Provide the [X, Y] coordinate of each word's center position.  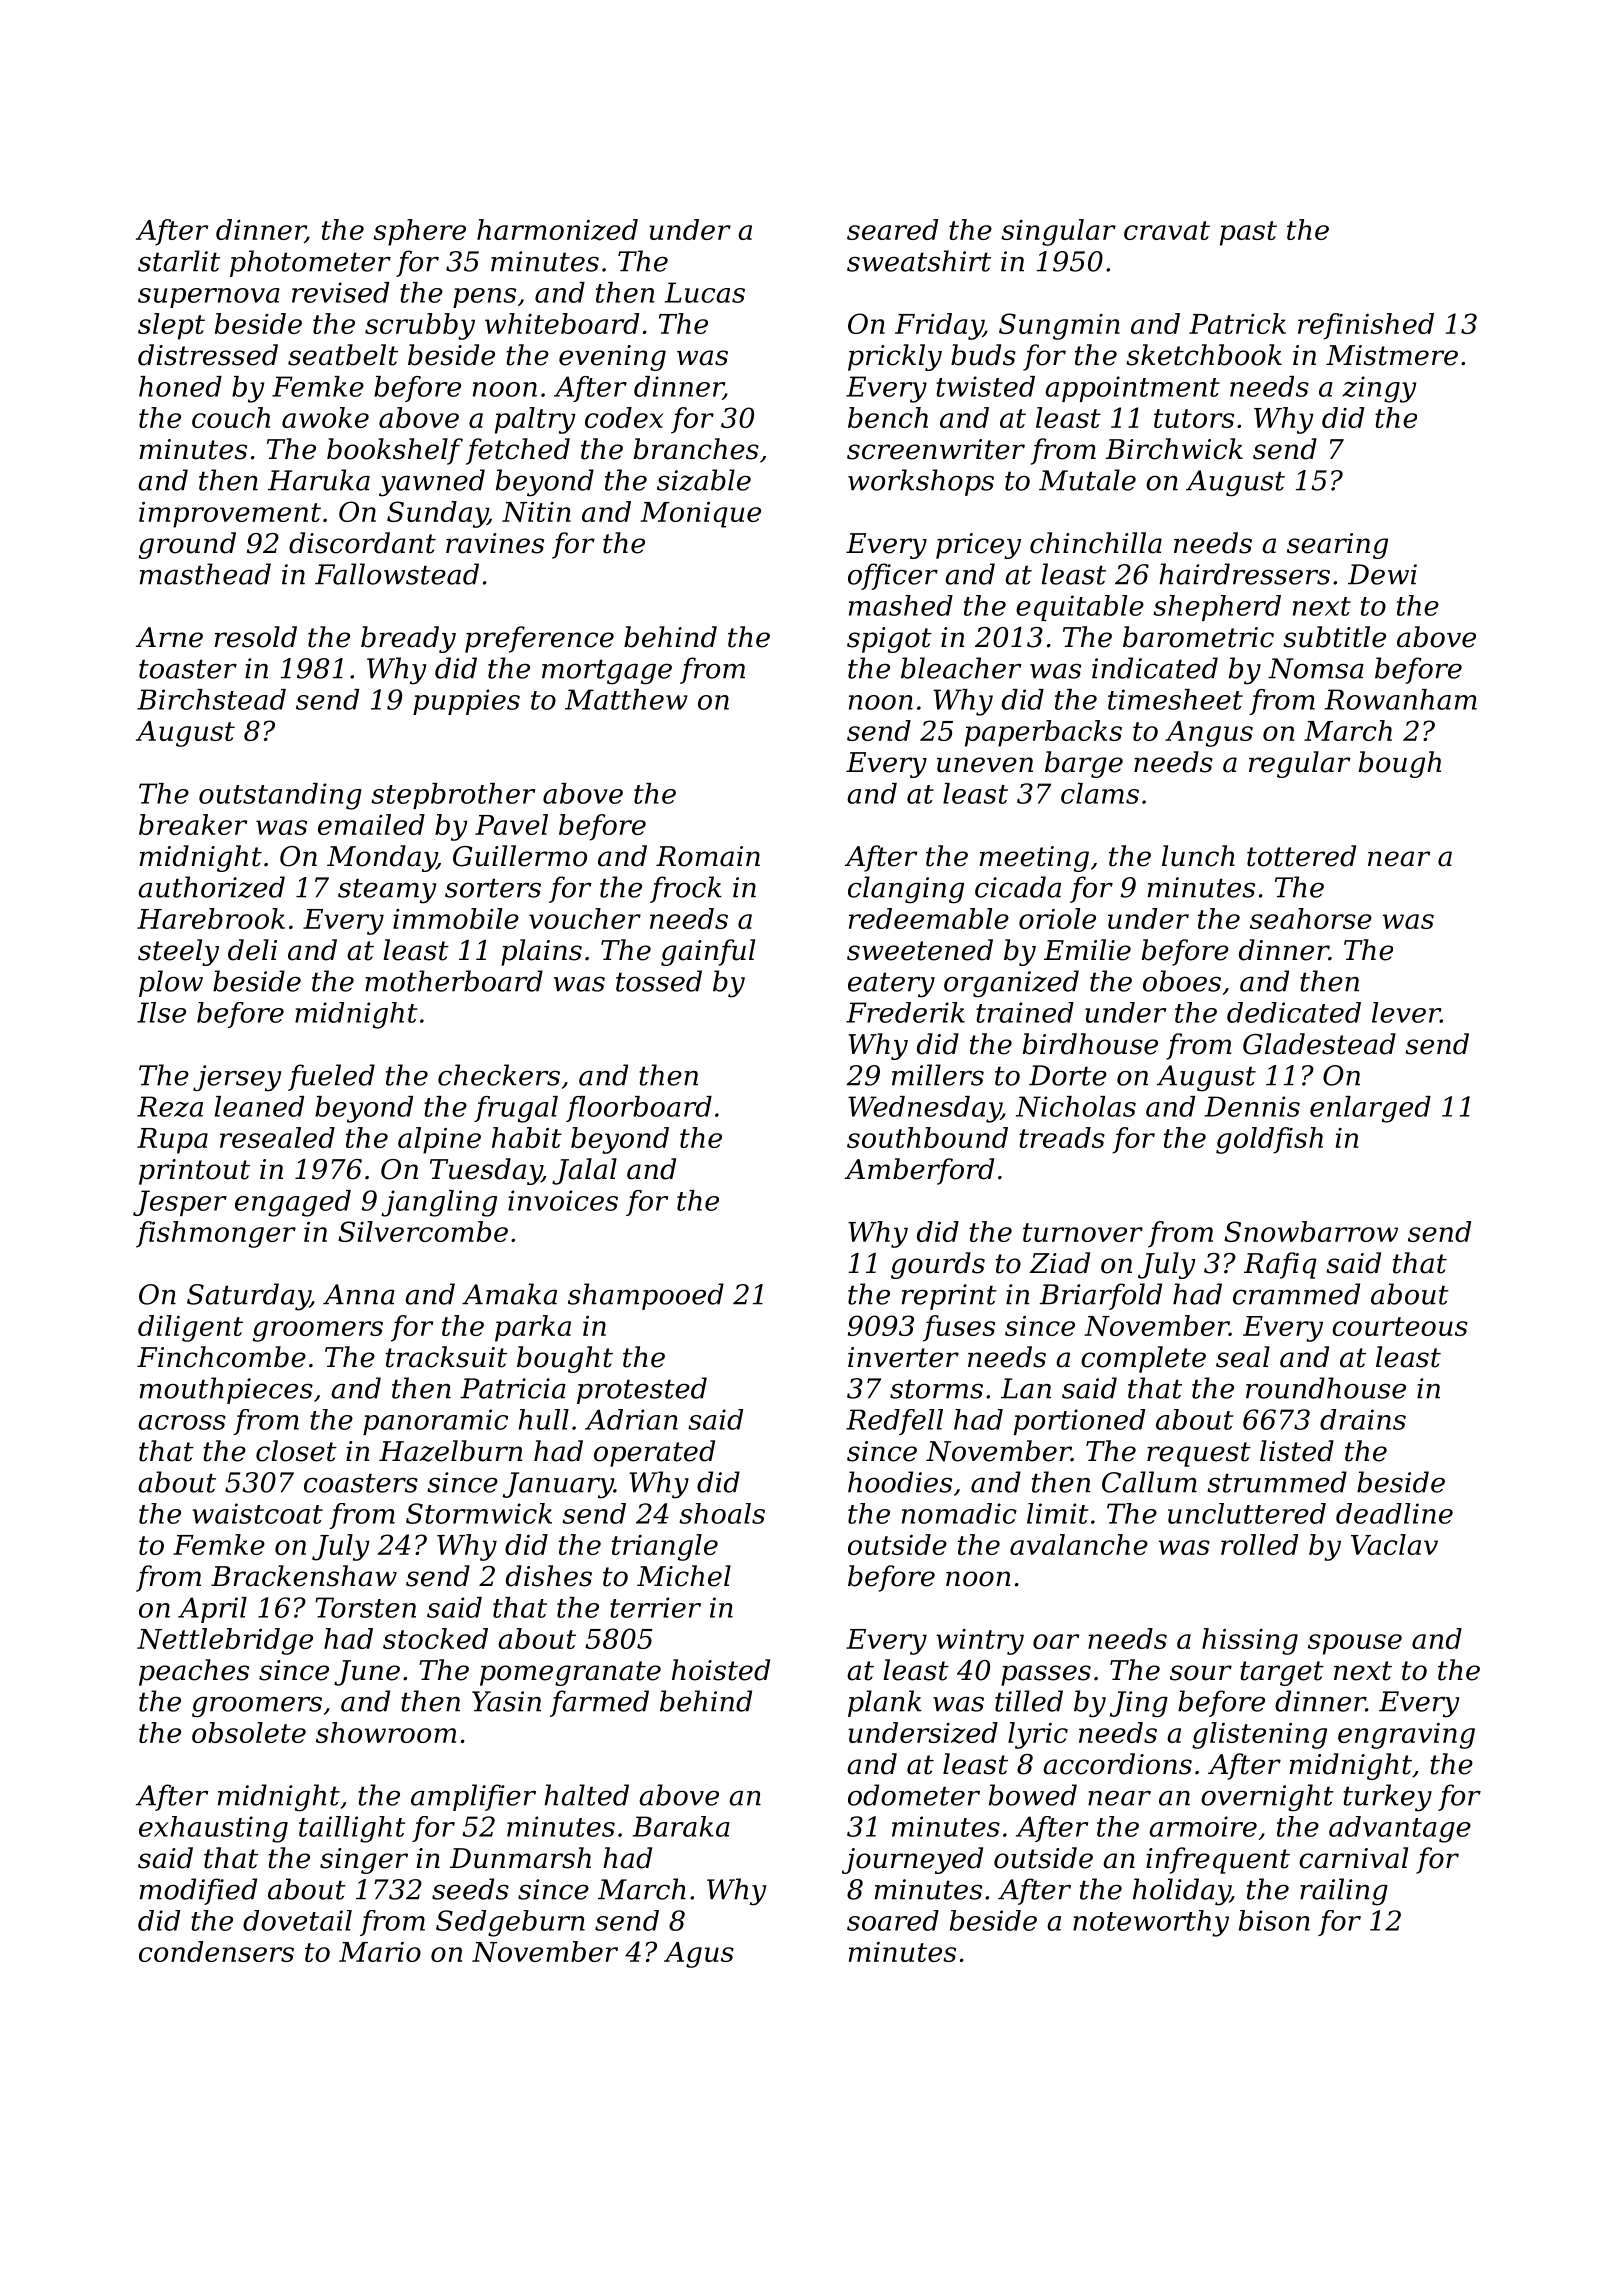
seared [892, 229]
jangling [439, 1203]
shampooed [646, 1296]
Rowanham [1401, 699]
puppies [466, 702]
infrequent [1218, 1860]
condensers [216, 1951]
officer [893, 576]
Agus [699, 1955]
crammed [1296, 1294]
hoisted [721, 1670]
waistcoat [257, 1513]
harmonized [557, 230]
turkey [1387, 1798]
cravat [1167, 230]
